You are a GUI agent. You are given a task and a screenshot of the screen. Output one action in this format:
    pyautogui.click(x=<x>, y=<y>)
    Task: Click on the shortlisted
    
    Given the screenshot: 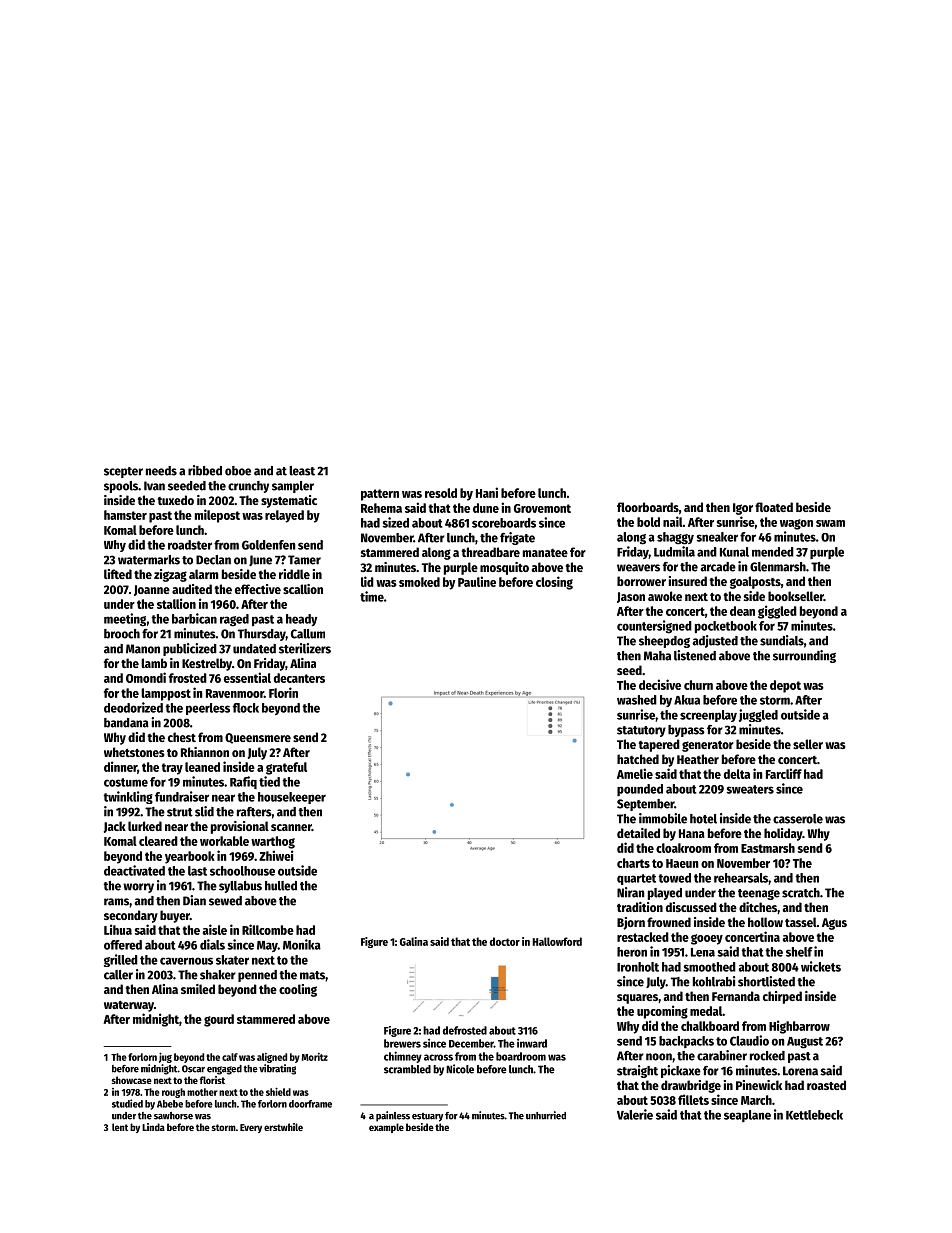 What is the action you would take?
    pyautogui.click(x=766, y=981)
